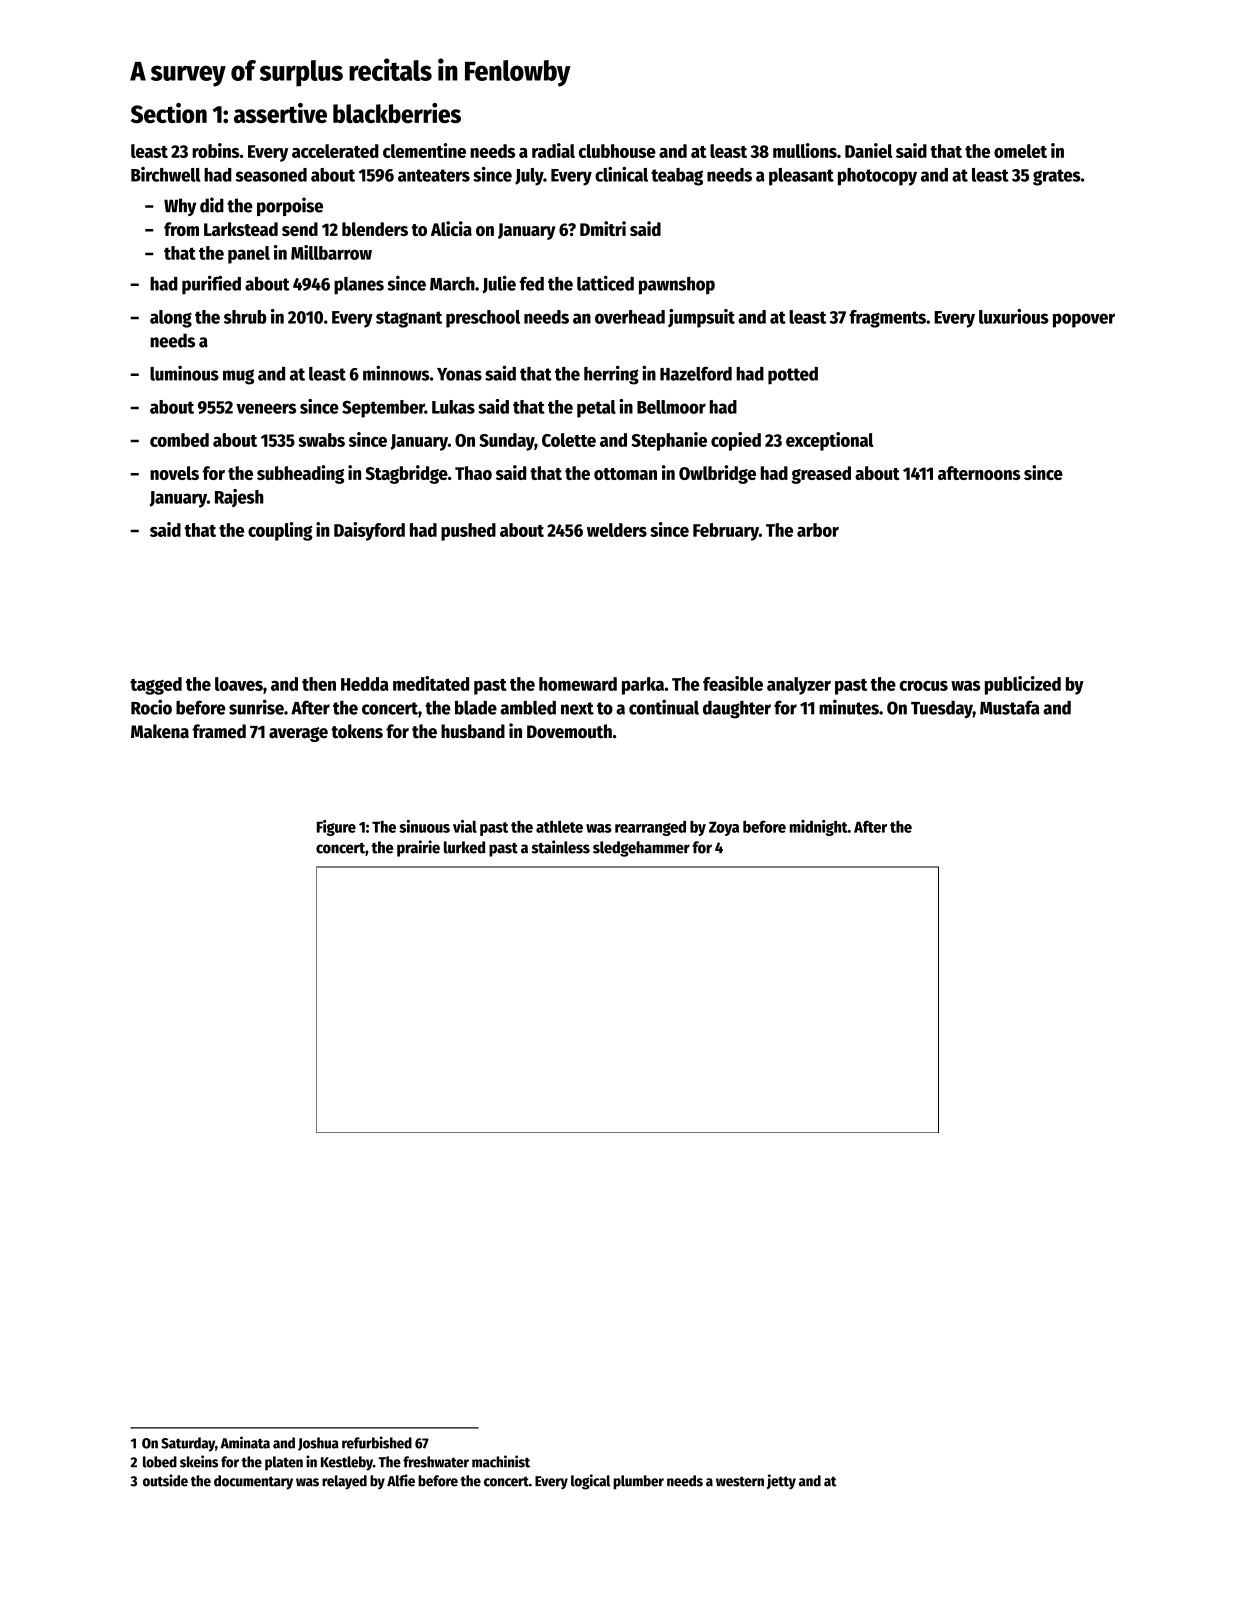  I want to click on Tuesday, so click(942, 710).
